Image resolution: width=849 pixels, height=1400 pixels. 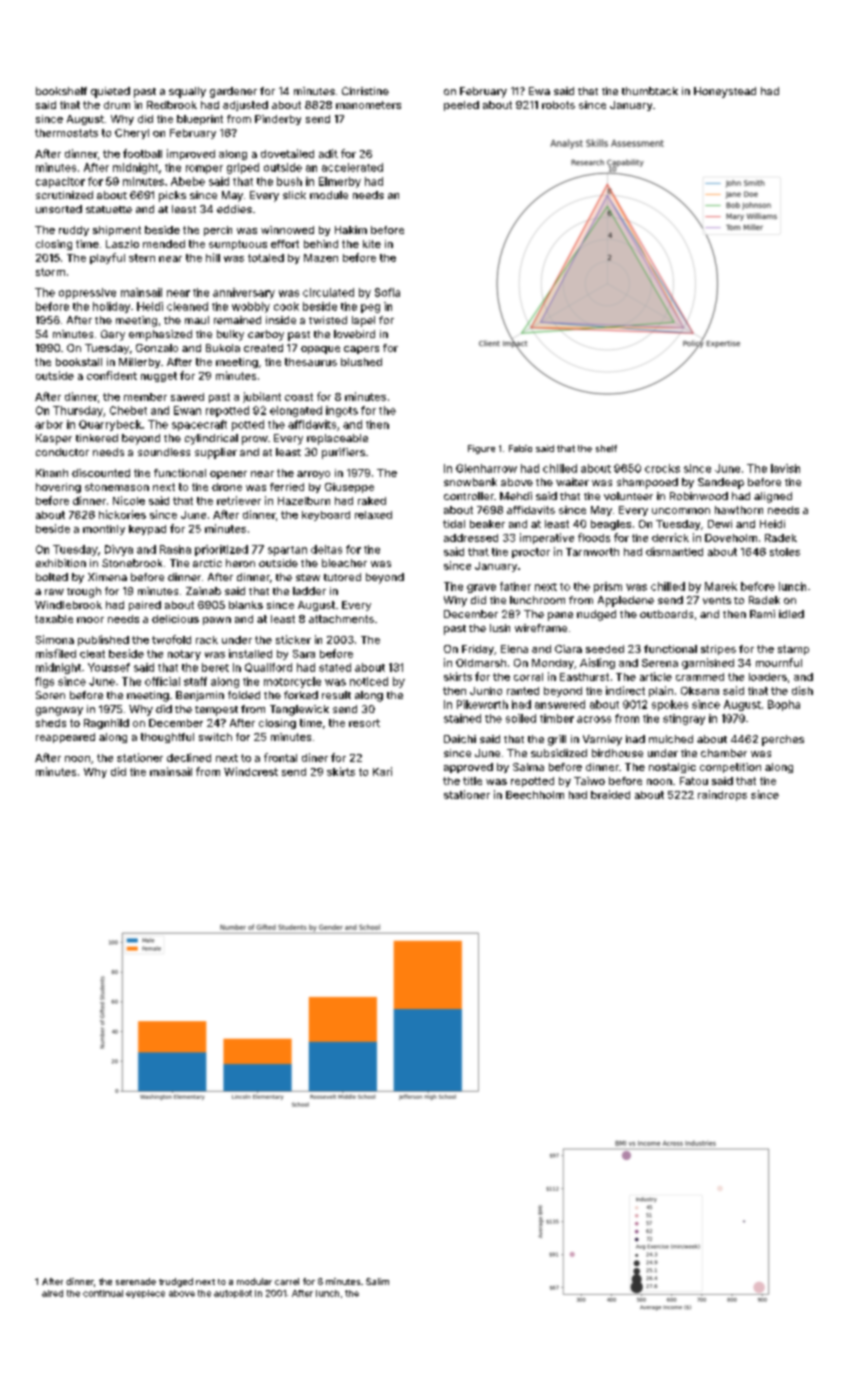 I want to click on frontal, so click(x=280, y=757).
